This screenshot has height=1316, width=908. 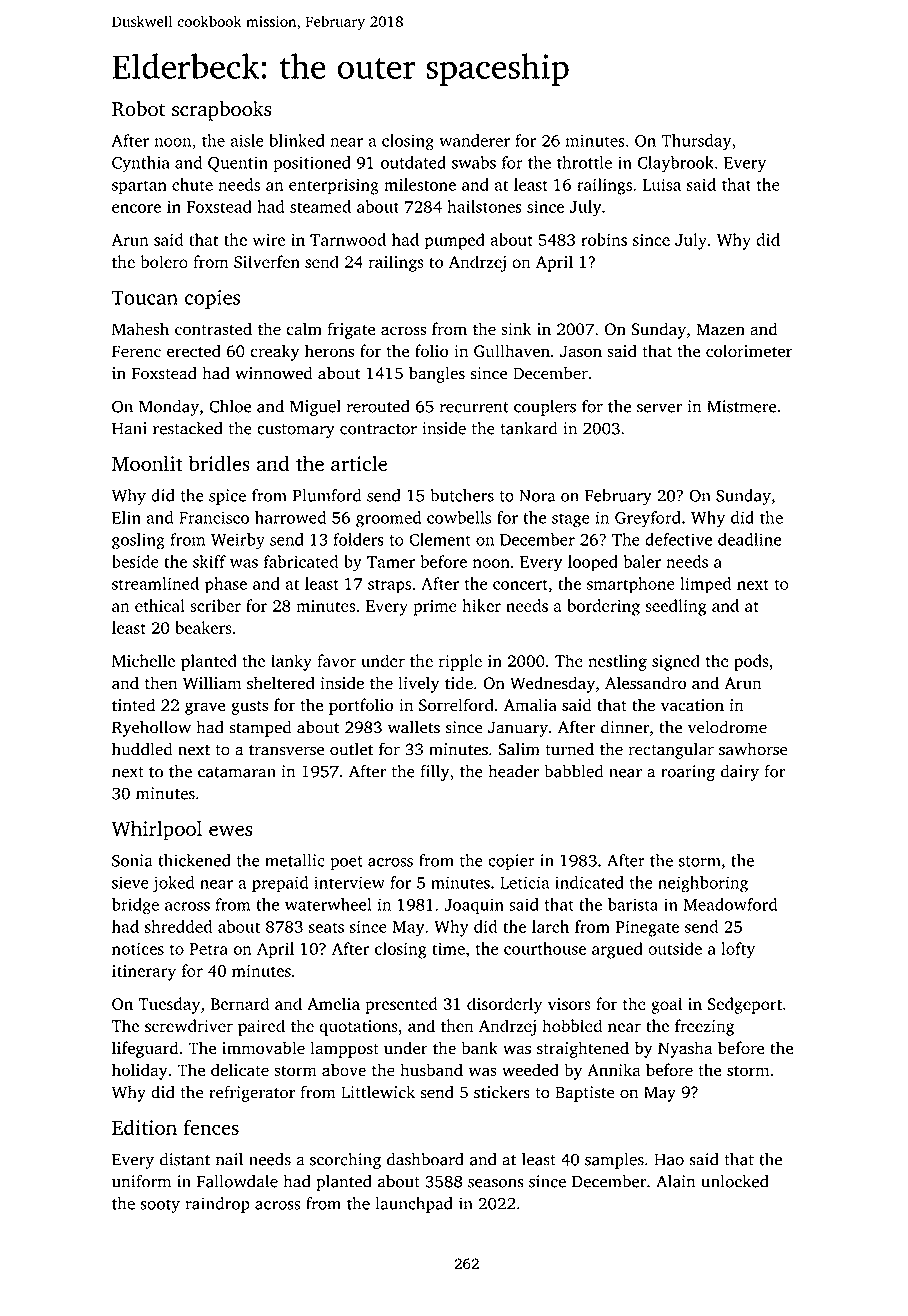 I want to click on customary, so click(x=296, y=431).
